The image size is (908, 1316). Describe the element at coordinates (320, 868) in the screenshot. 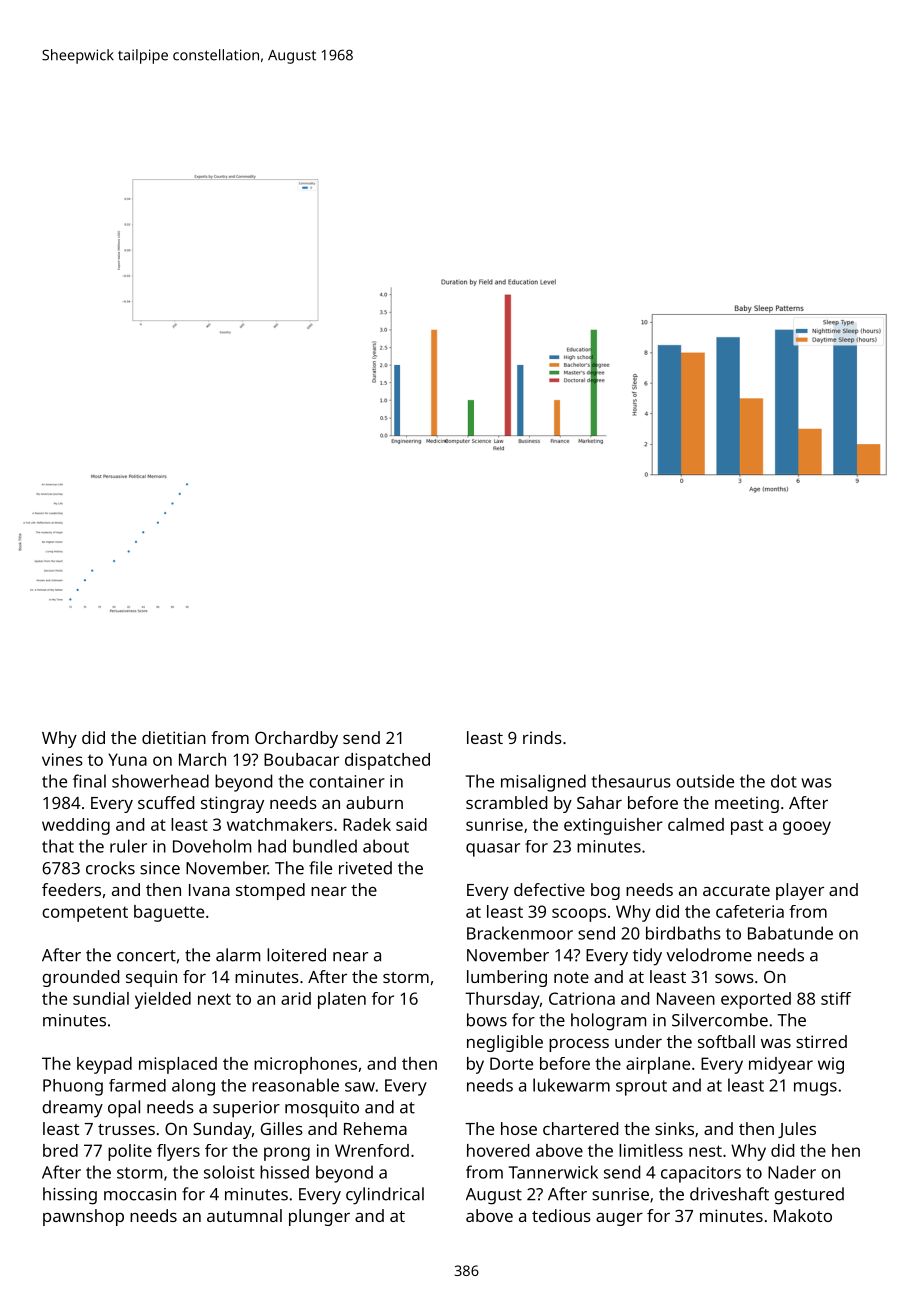

I see `file` at that location.
